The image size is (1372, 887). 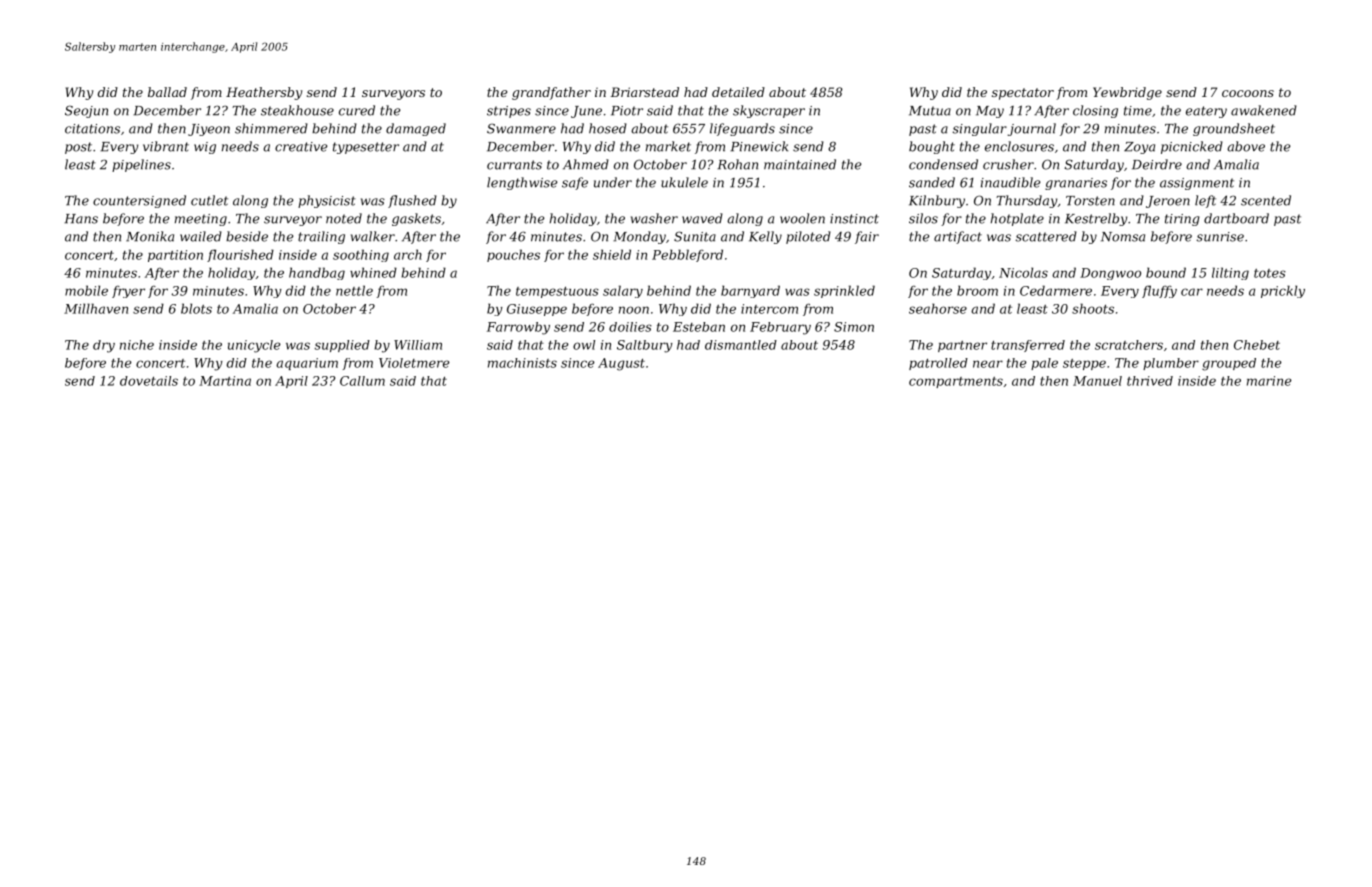 I want to click on grandfather, so click(x=551, y=93).
